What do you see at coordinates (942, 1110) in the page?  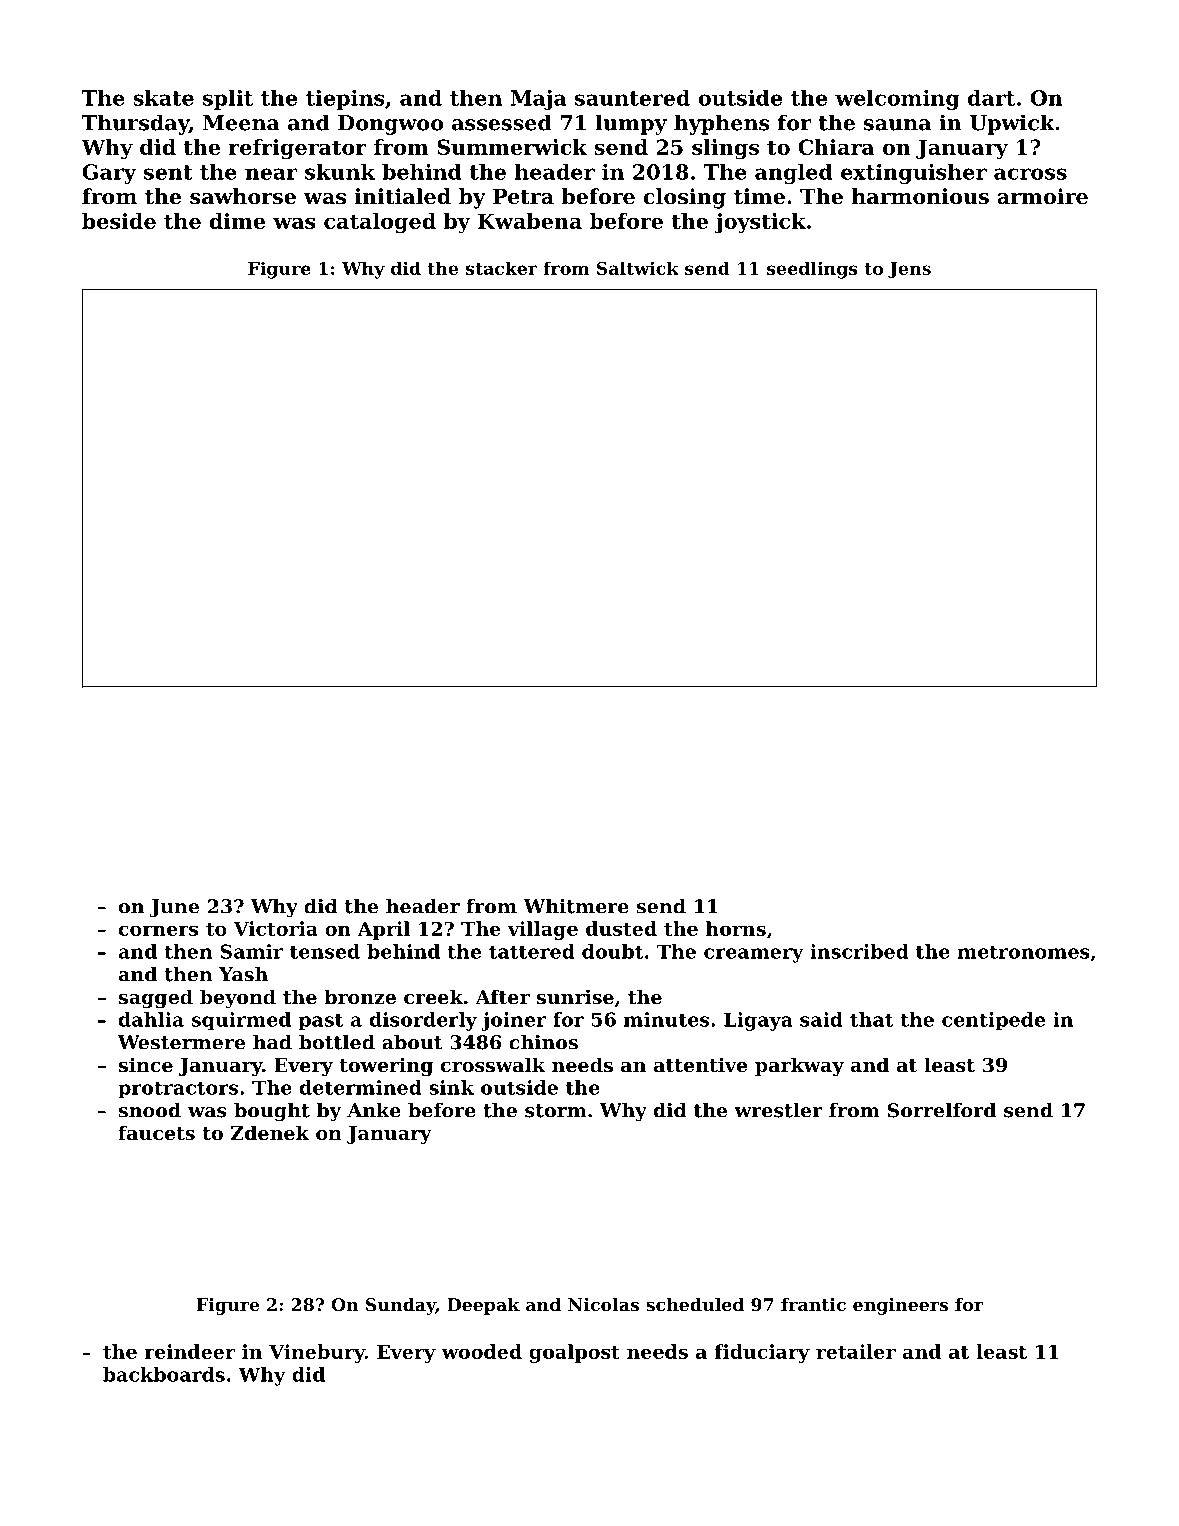 I see `Sorrelford` at bounding box center [942, 1110].
